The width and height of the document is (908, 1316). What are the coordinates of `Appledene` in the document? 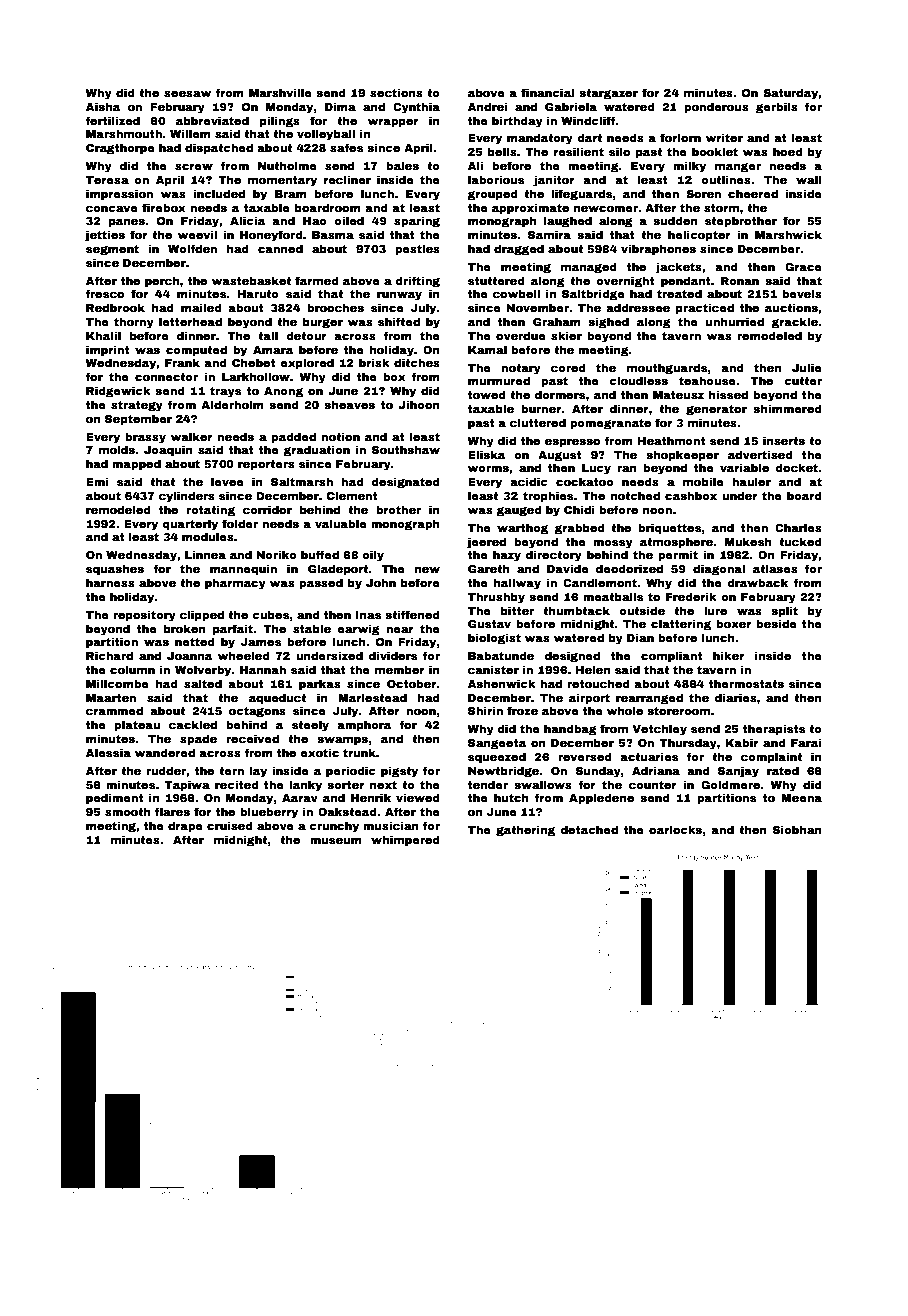 It's located at (601, 799).
